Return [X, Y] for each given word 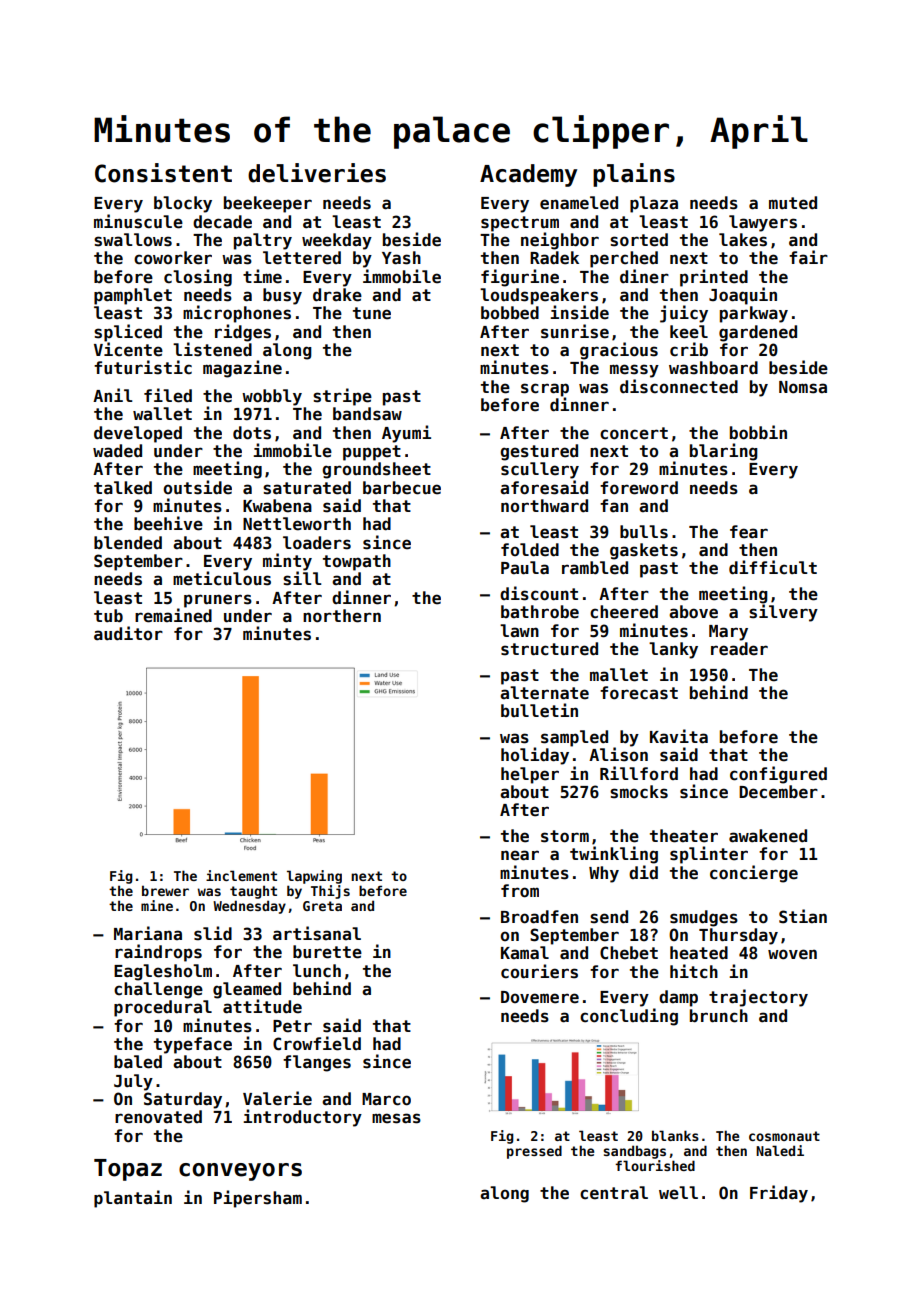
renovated [158, 1117]
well [678, 1193]
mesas [396, 1118]
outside [197, 487]
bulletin [539, 710]
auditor [128, 633]
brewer [165, 890]
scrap [545, 390]
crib [689, 349]
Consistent [163, 173]
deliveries [317, 173]
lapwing [314, 877]
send [609, 917]
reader [739, 649]
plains [634, 175]
